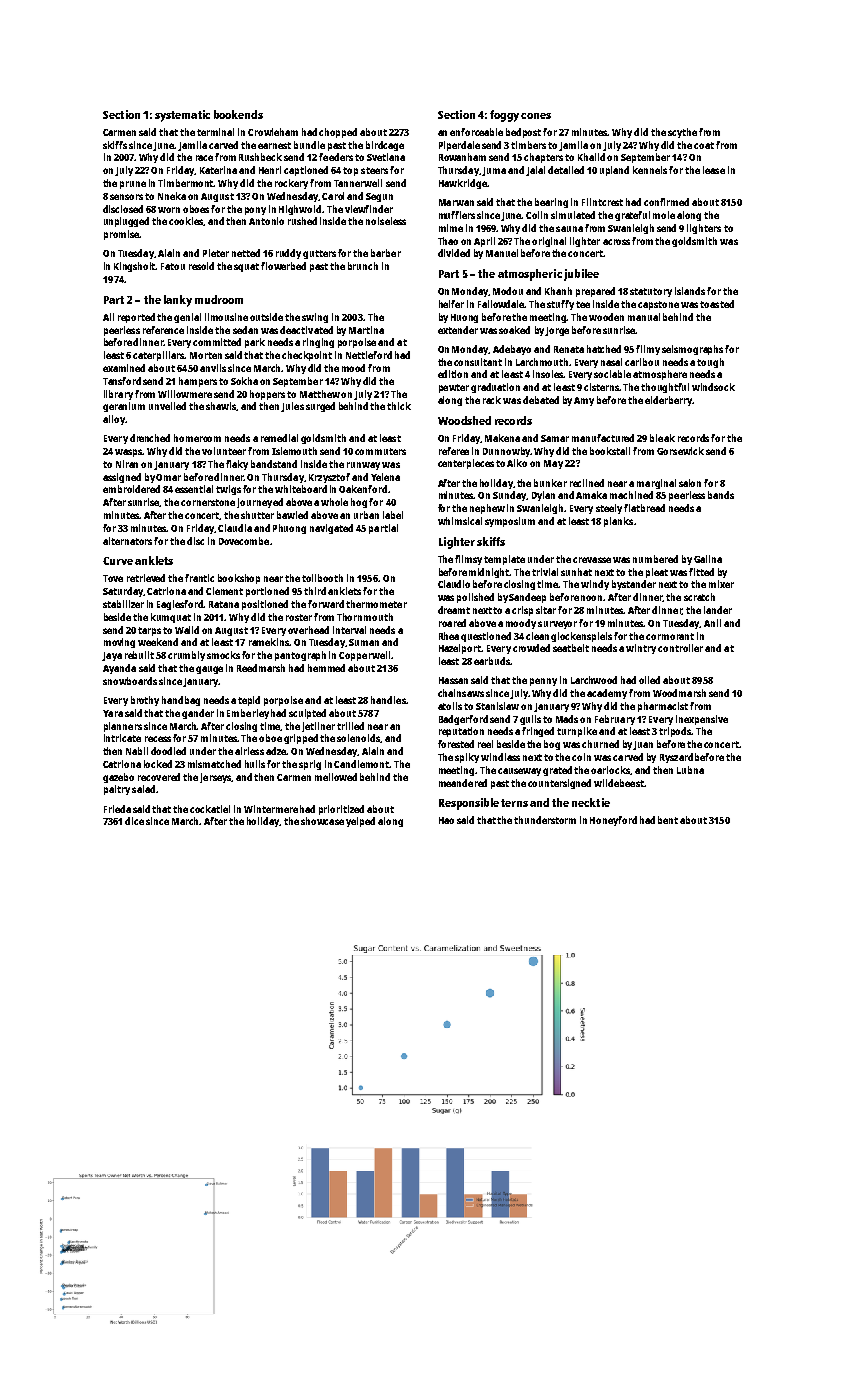 The width and height of the screenshot is (849, 1400). What do you see at coordinates (173, 266) in the screenshot?
I see `Fatou` at bounding box center [173, 266].
